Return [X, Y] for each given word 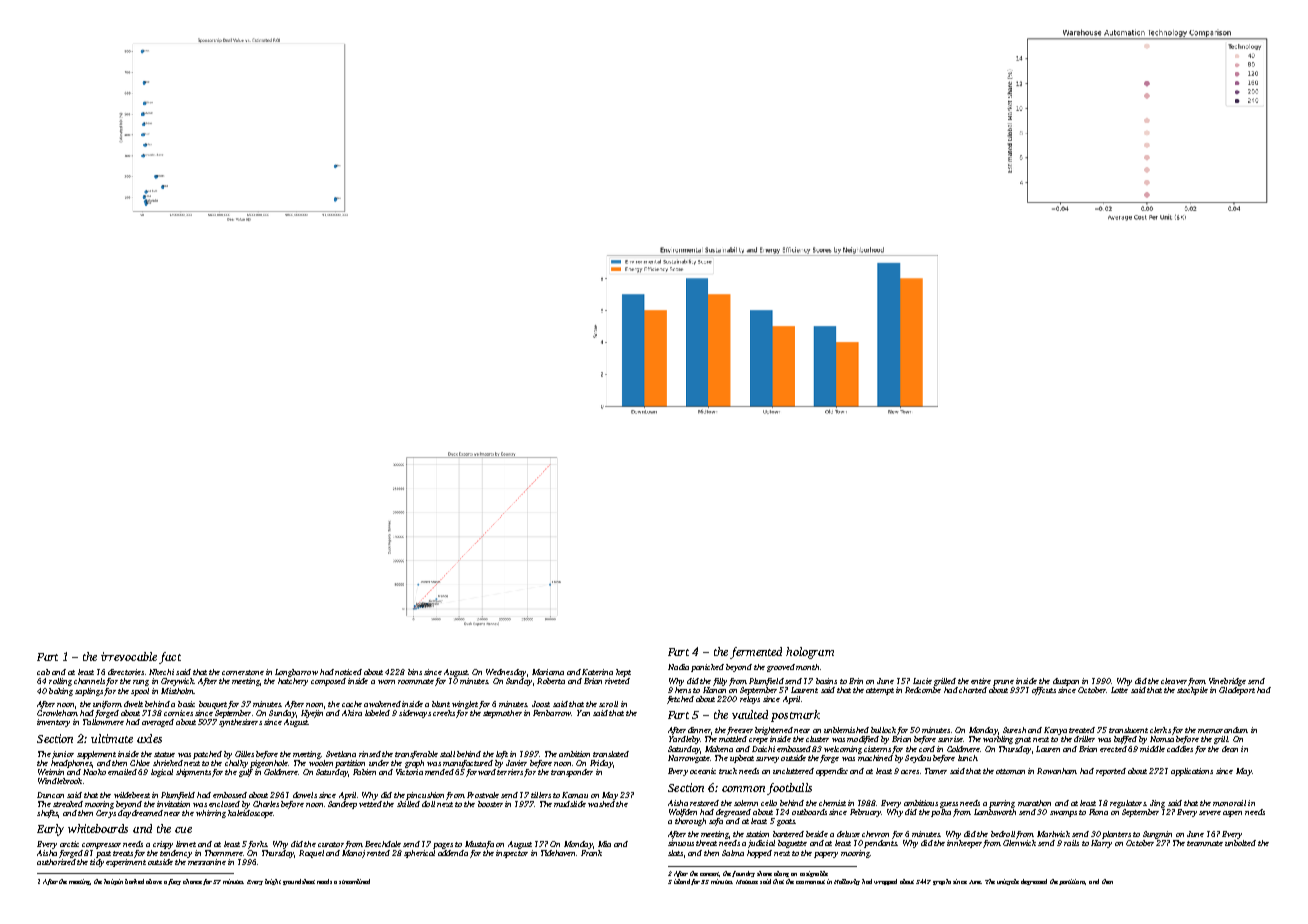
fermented [756, 653]
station [757, 834]
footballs [789, 789]
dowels [305, 795]
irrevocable [129, 656]
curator [331, 844]
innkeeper [964, 844]
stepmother [502, 714]
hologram [810, 653]
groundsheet [299, 882]
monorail [1229, 803]
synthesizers [240, 723]
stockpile [1192, 691]
